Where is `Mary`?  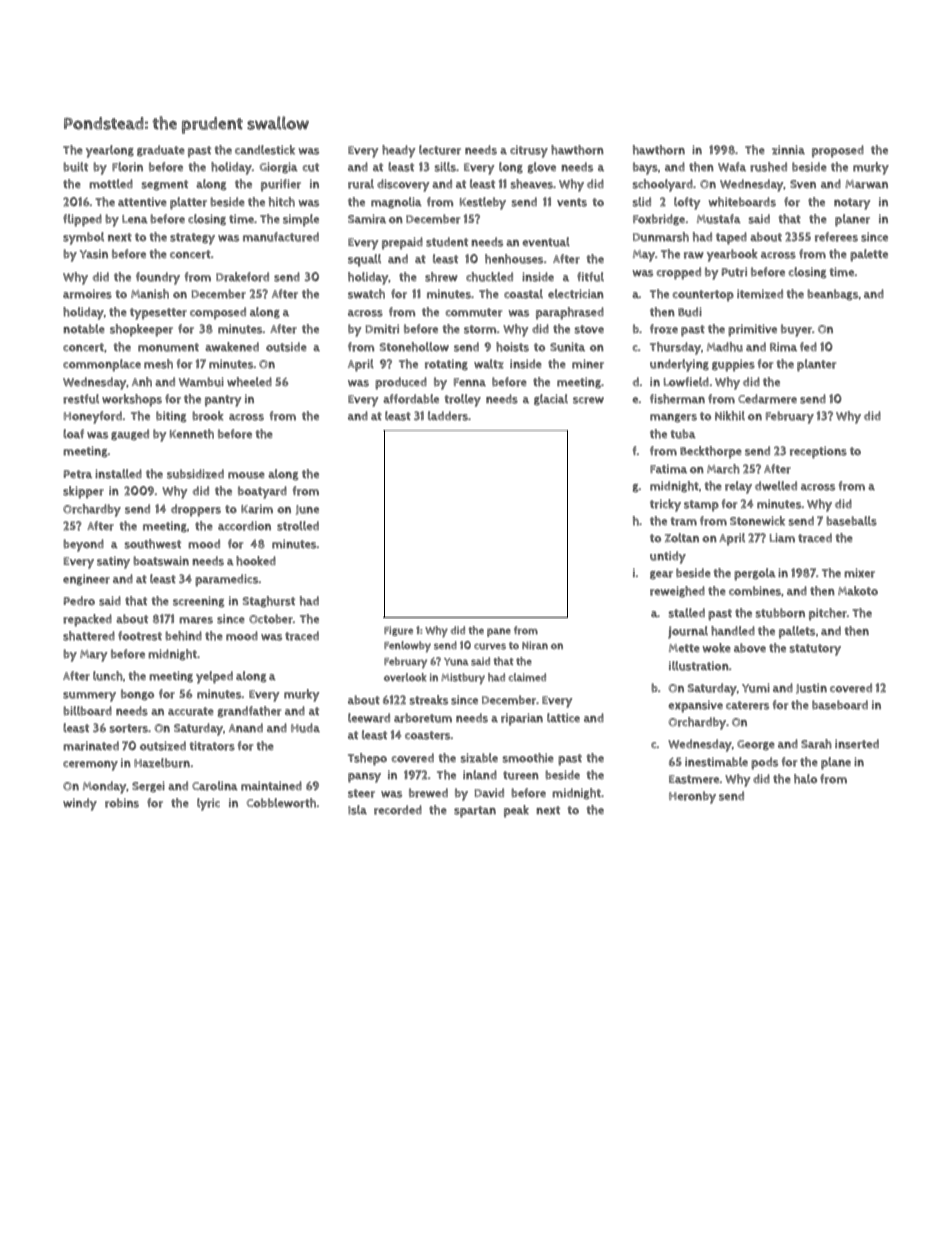 Mary is located at coordinates (94, 656).
